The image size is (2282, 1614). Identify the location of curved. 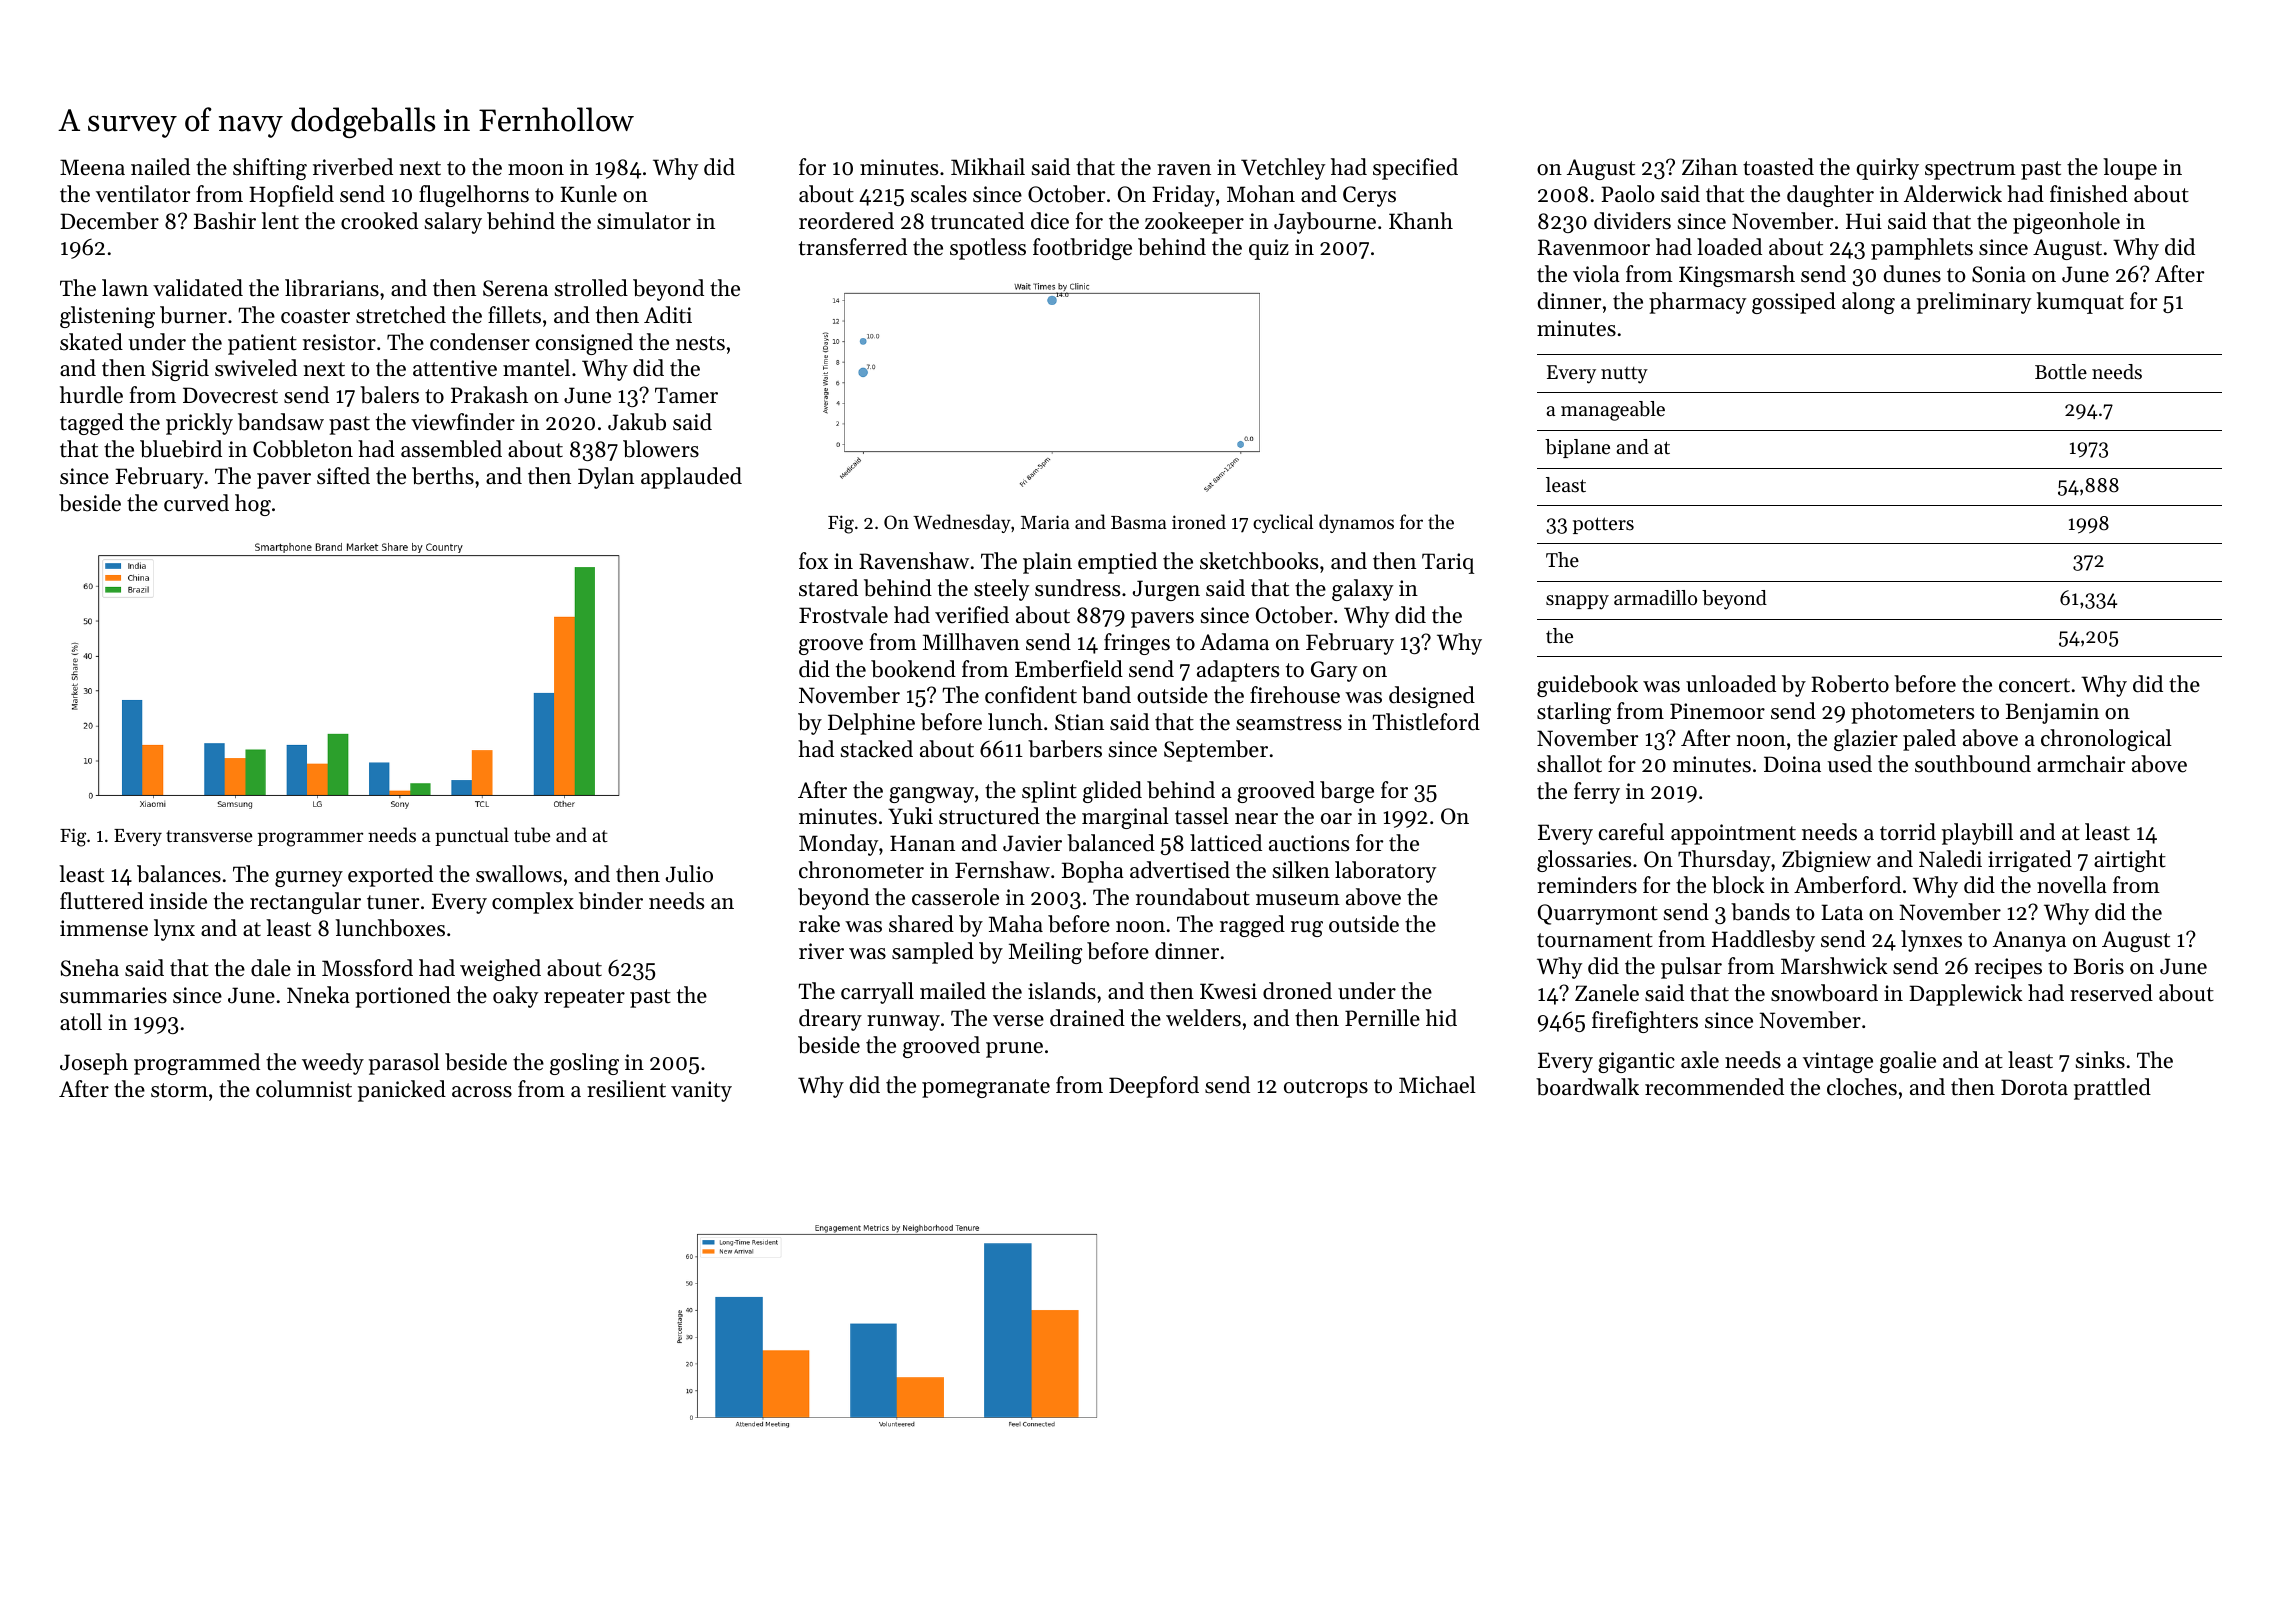
(196, 503).
